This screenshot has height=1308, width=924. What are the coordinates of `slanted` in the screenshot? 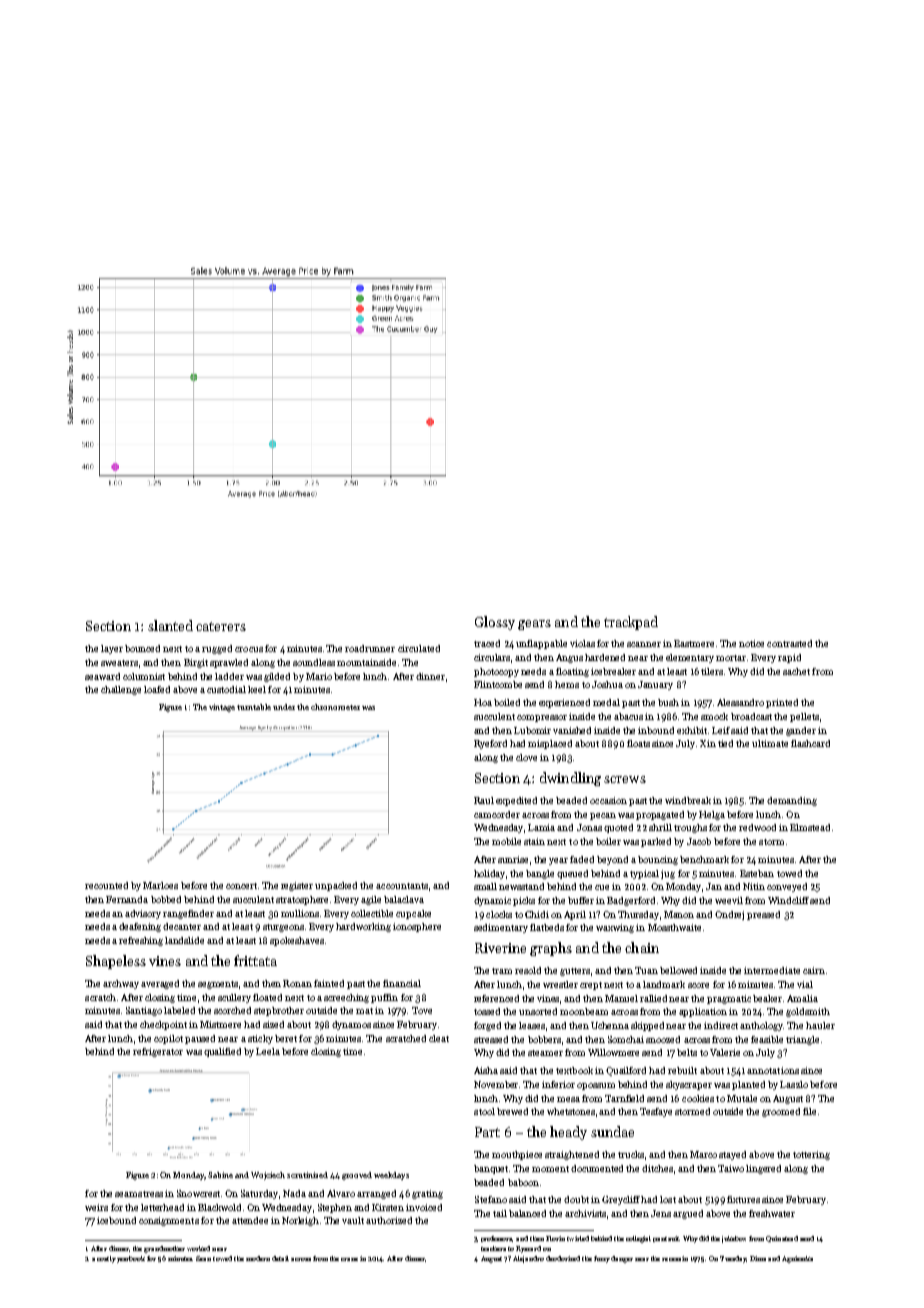 It's located at (170, 625).
